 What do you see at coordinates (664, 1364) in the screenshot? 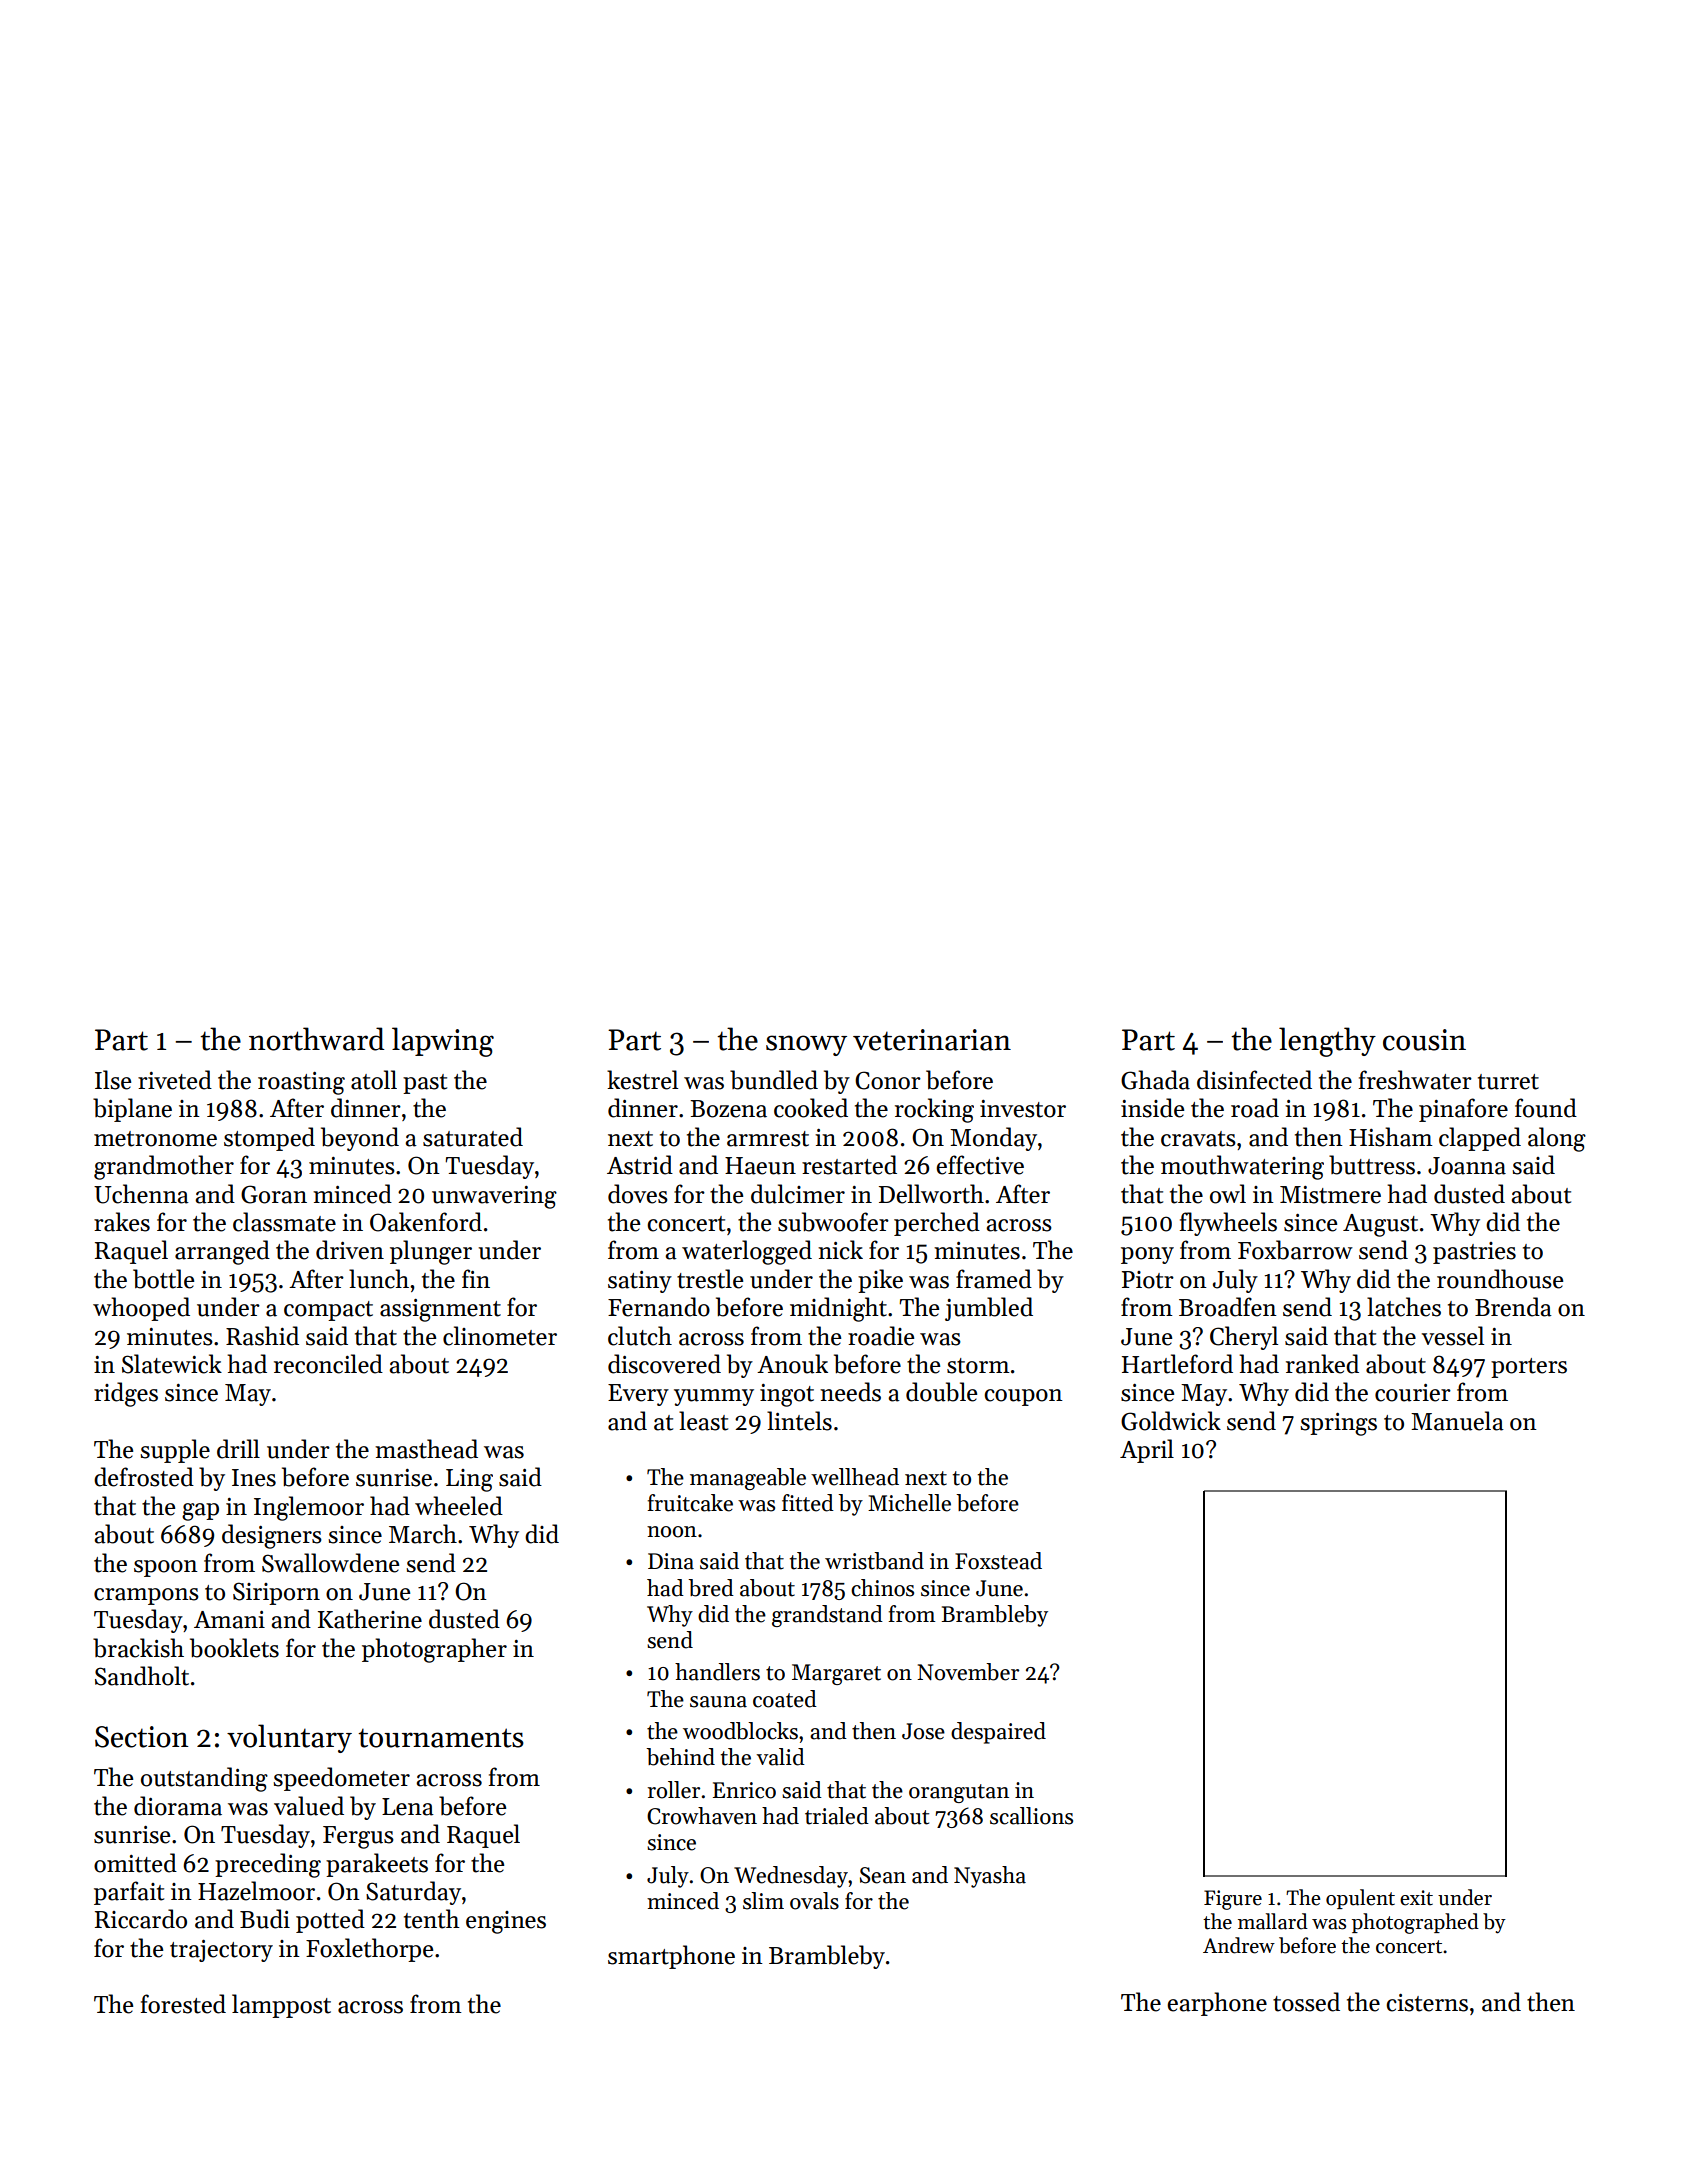
I see `discovered` at bounding box center [664, 1364].
